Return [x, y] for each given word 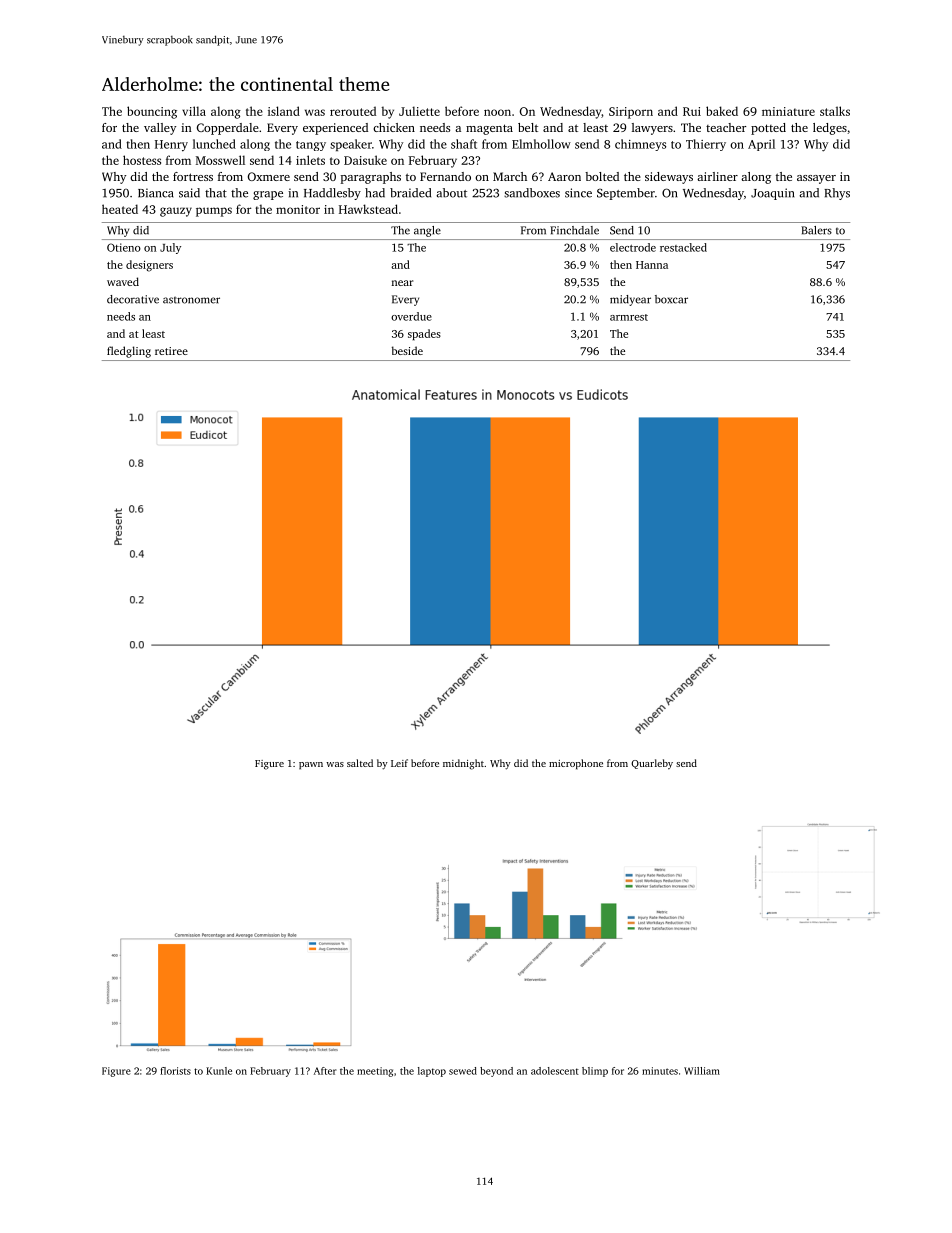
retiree [171, 351]
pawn [311, 766]
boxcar [671, 299]
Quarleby [652, 764]
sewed [463, 1071]
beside [407, 350]
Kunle [219, 1071]
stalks [835, 111]
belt [528, 127]
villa [194, 111]
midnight [463, 764]
